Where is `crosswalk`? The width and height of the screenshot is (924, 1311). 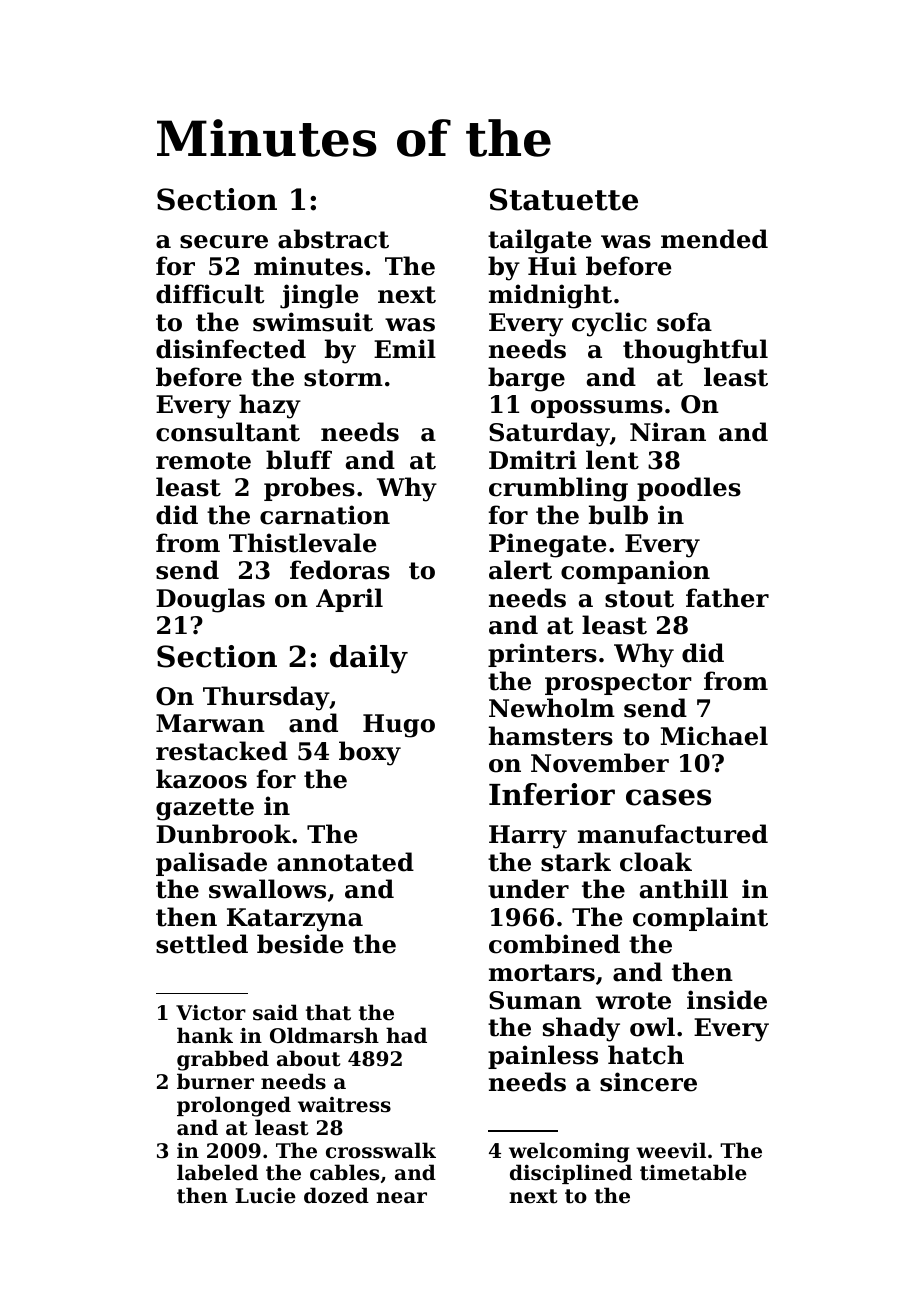 crosswalk is located at coordinates (381, 1150).
